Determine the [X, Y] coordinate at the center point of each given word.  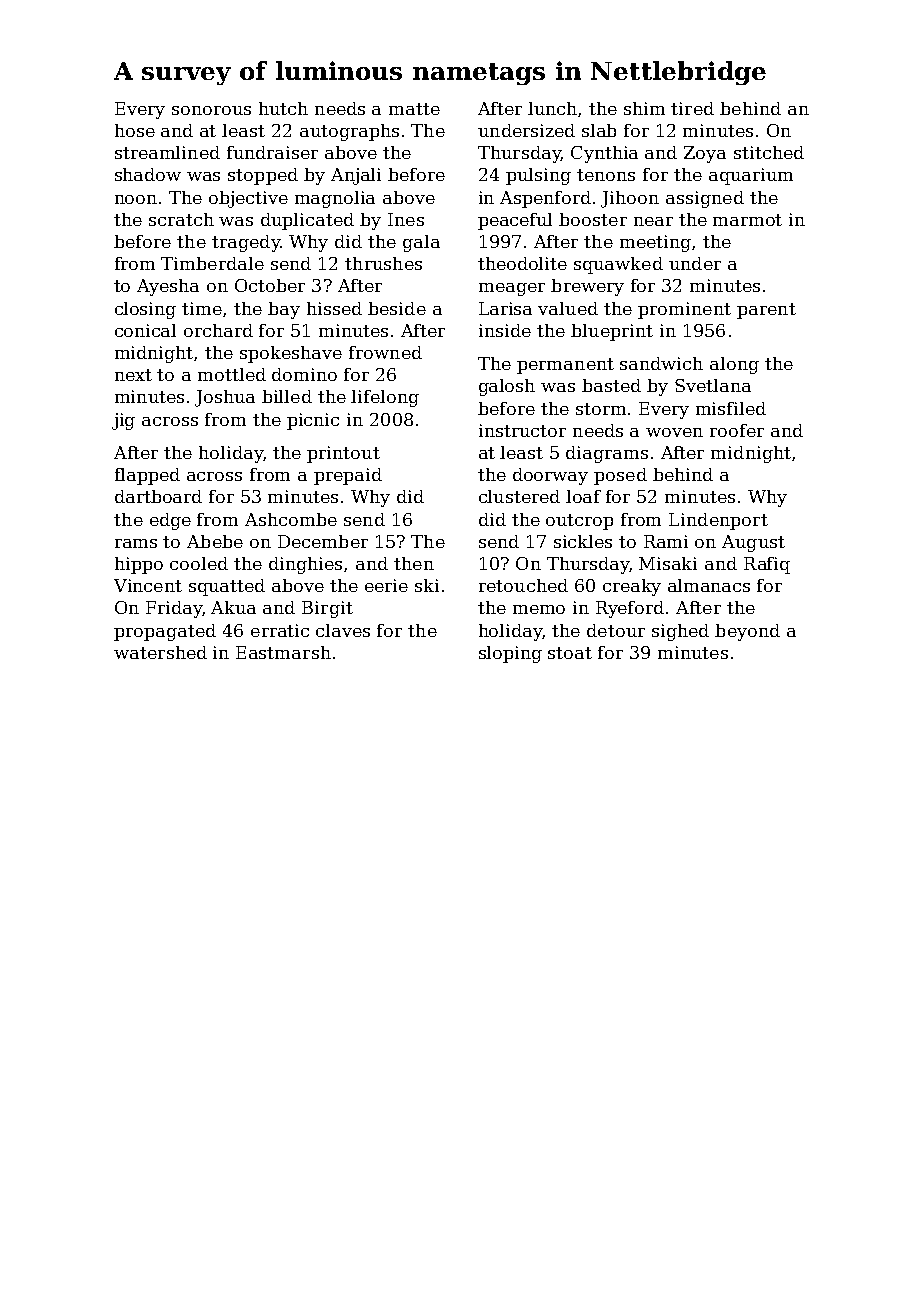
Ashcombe [291, 519]
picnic [313, 421]
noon [136, 199]
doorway [550, 476]
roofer [737, 430]
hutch [283, 108]
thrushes [383, 263]
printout [343, 454]
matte [414, 109]
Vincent [148, 585]
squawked [618, 265]
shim [644, 108]
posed [620, 476]
